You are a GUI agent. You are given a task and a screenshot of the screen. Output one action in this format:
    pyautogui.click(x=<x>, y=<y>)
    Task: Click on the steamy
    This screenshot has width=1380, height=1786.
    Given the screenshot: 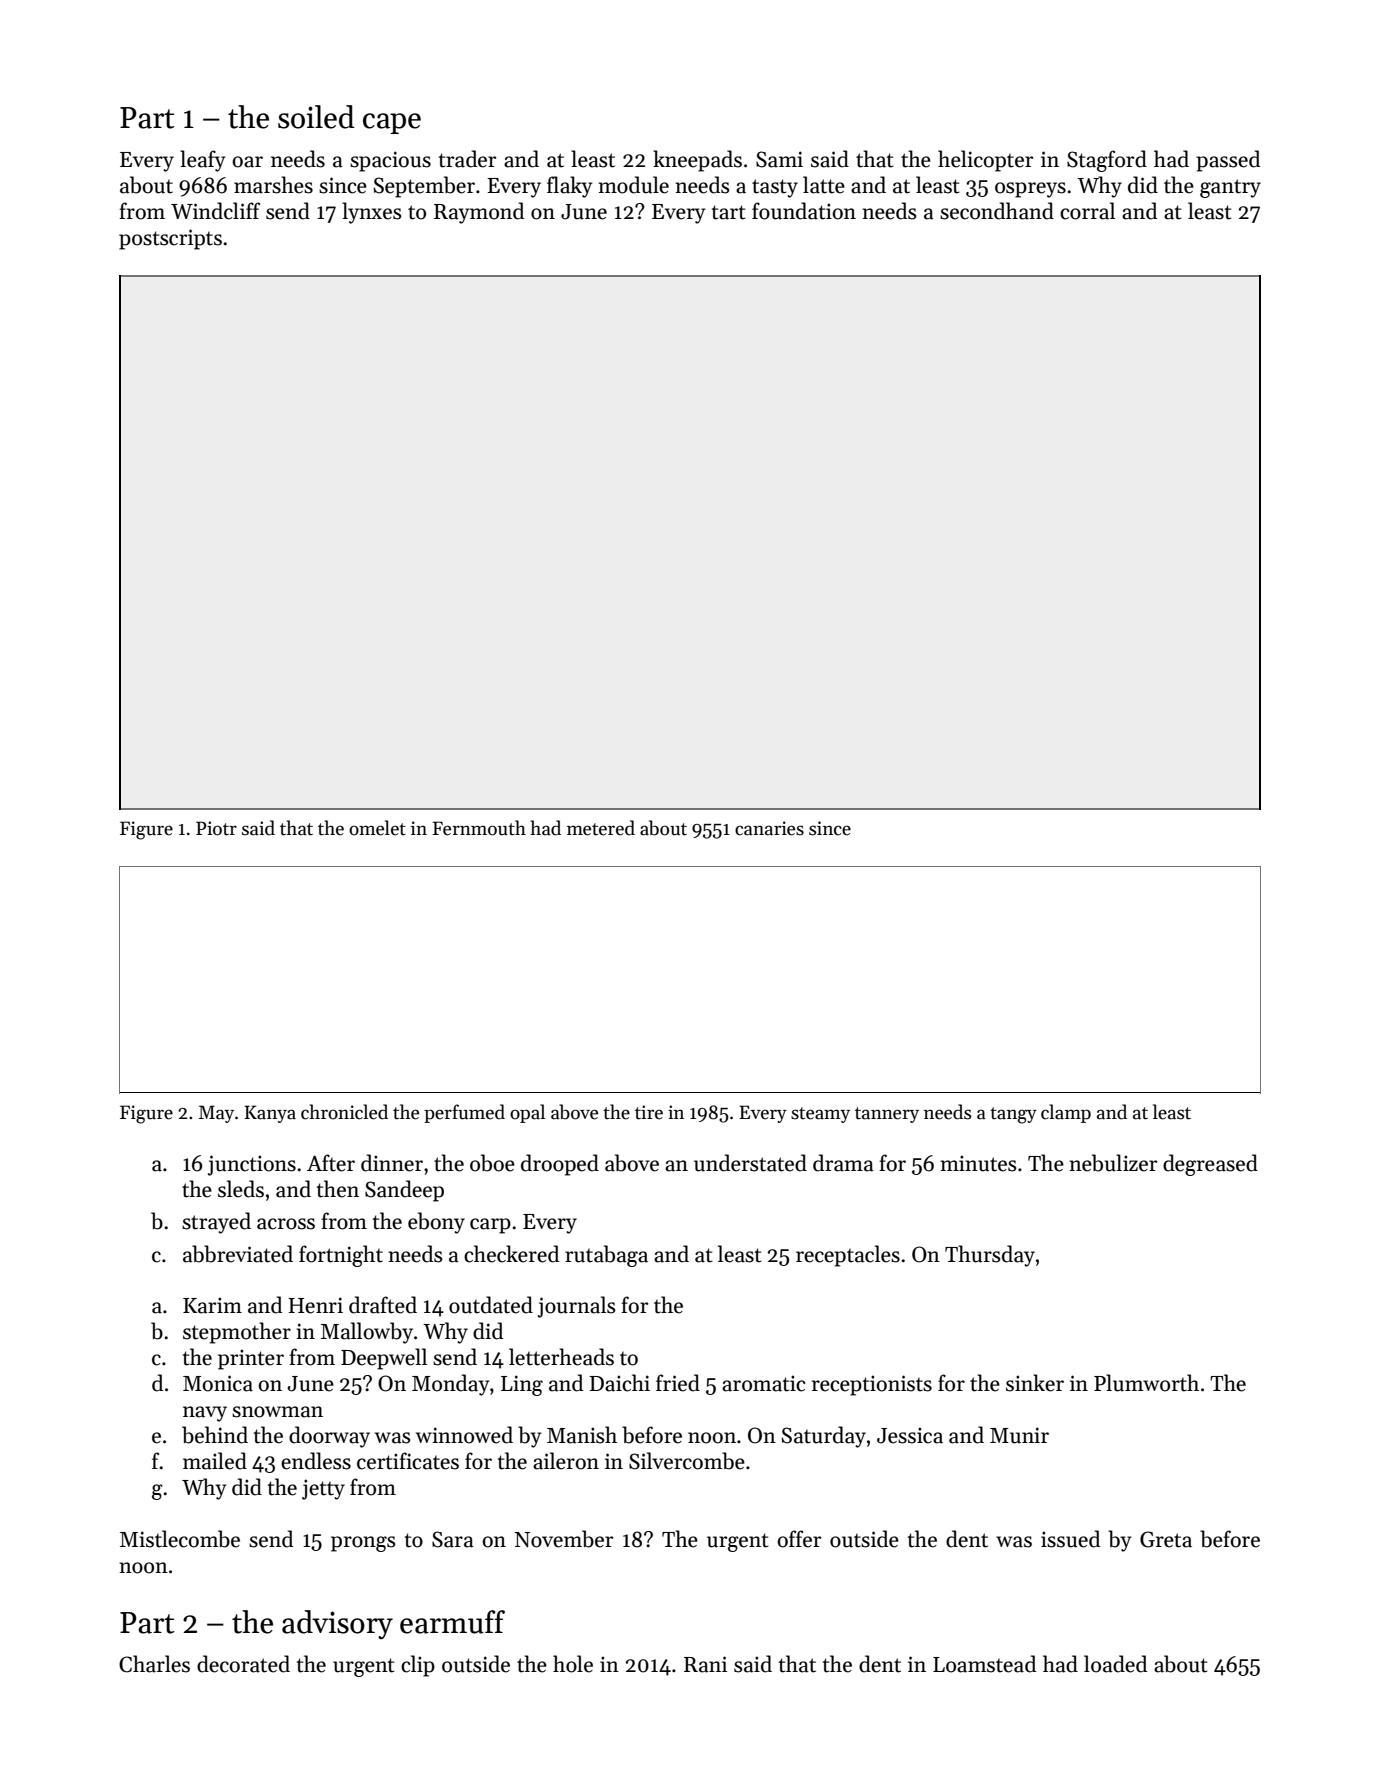 What is the action you would take?
    pyautogui.click(x=820, y=1115)
